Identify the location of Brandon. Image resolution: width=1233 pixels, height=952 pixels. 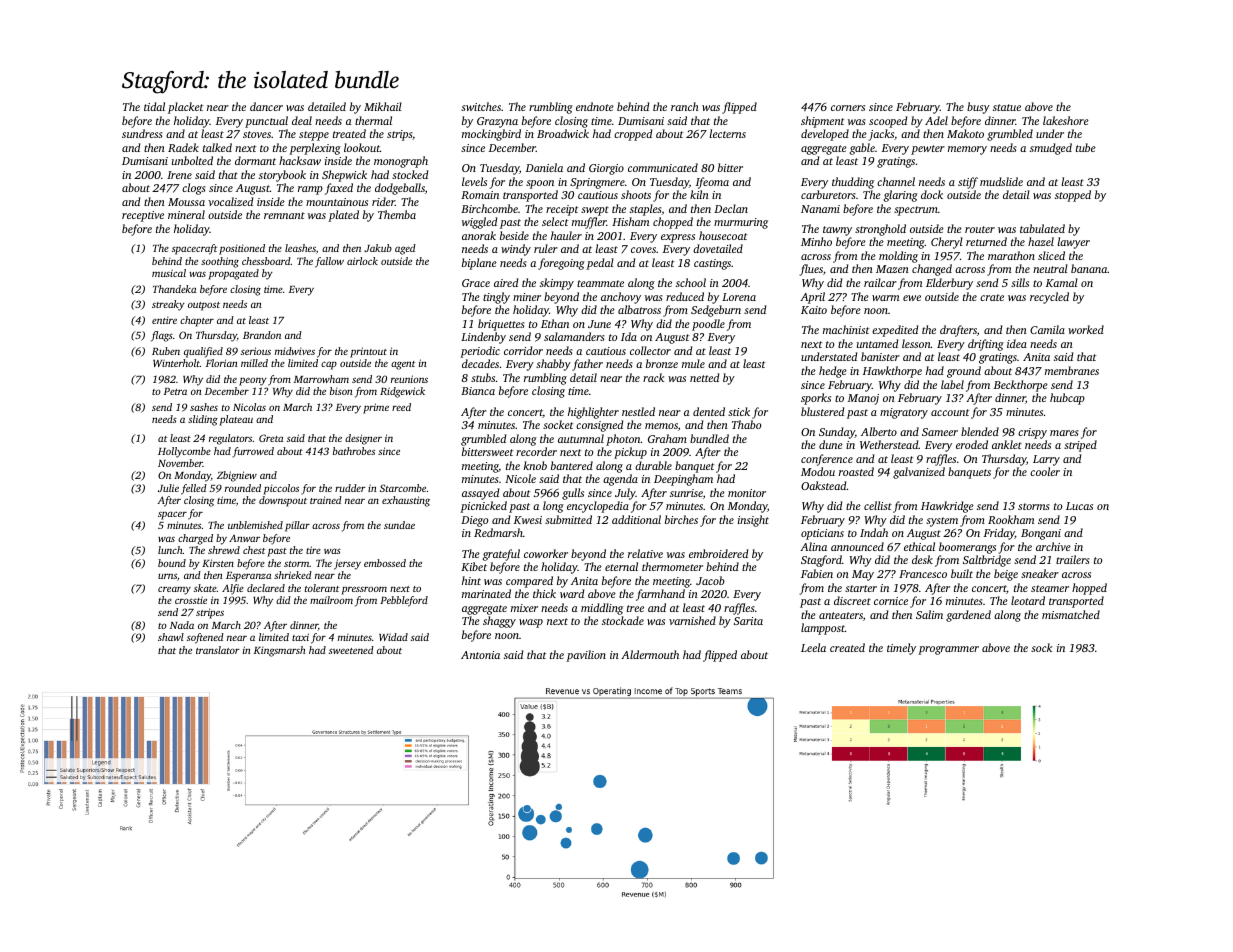
(262, 335).
